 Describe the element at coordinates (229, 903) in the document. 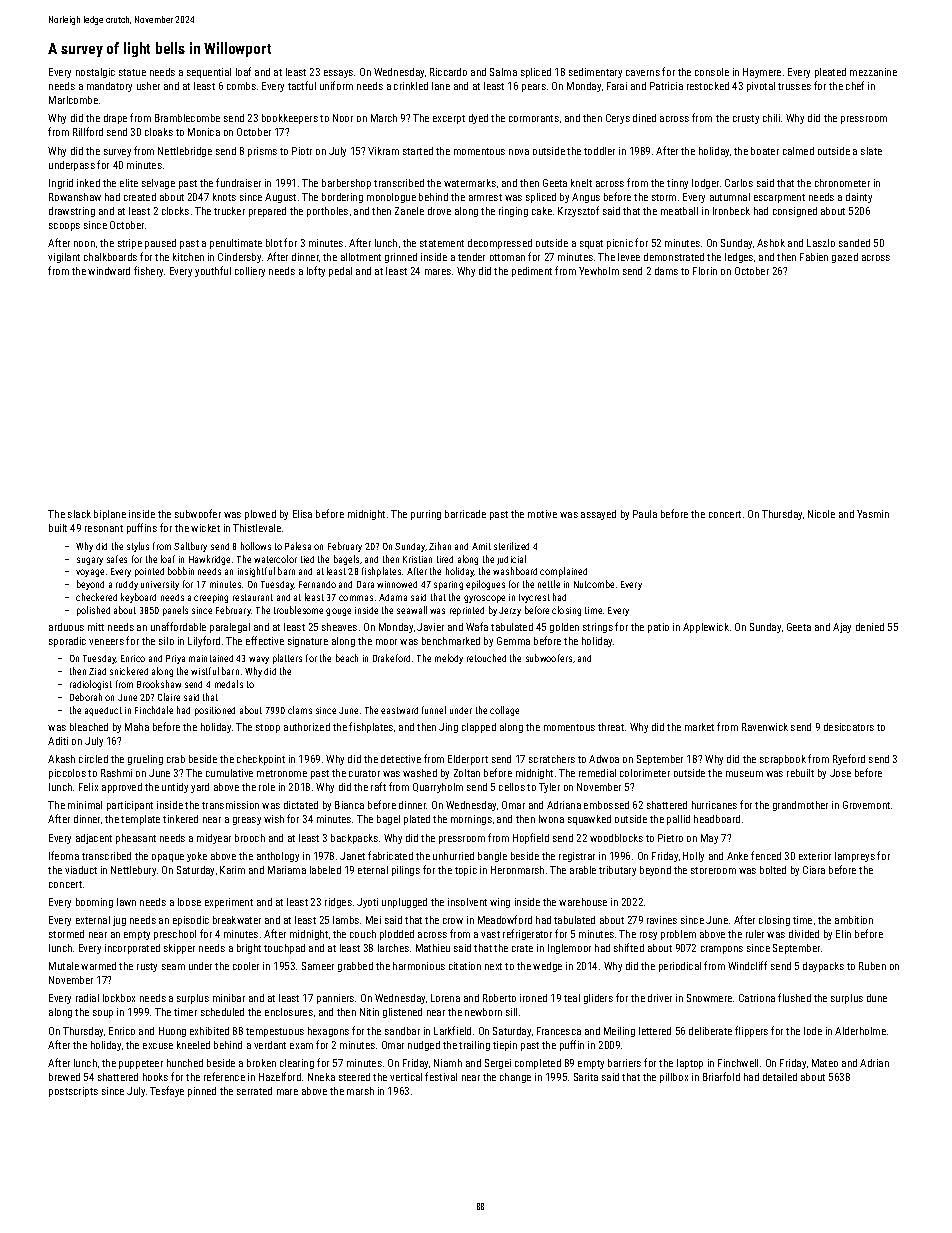

I see `experiment` at that location.
